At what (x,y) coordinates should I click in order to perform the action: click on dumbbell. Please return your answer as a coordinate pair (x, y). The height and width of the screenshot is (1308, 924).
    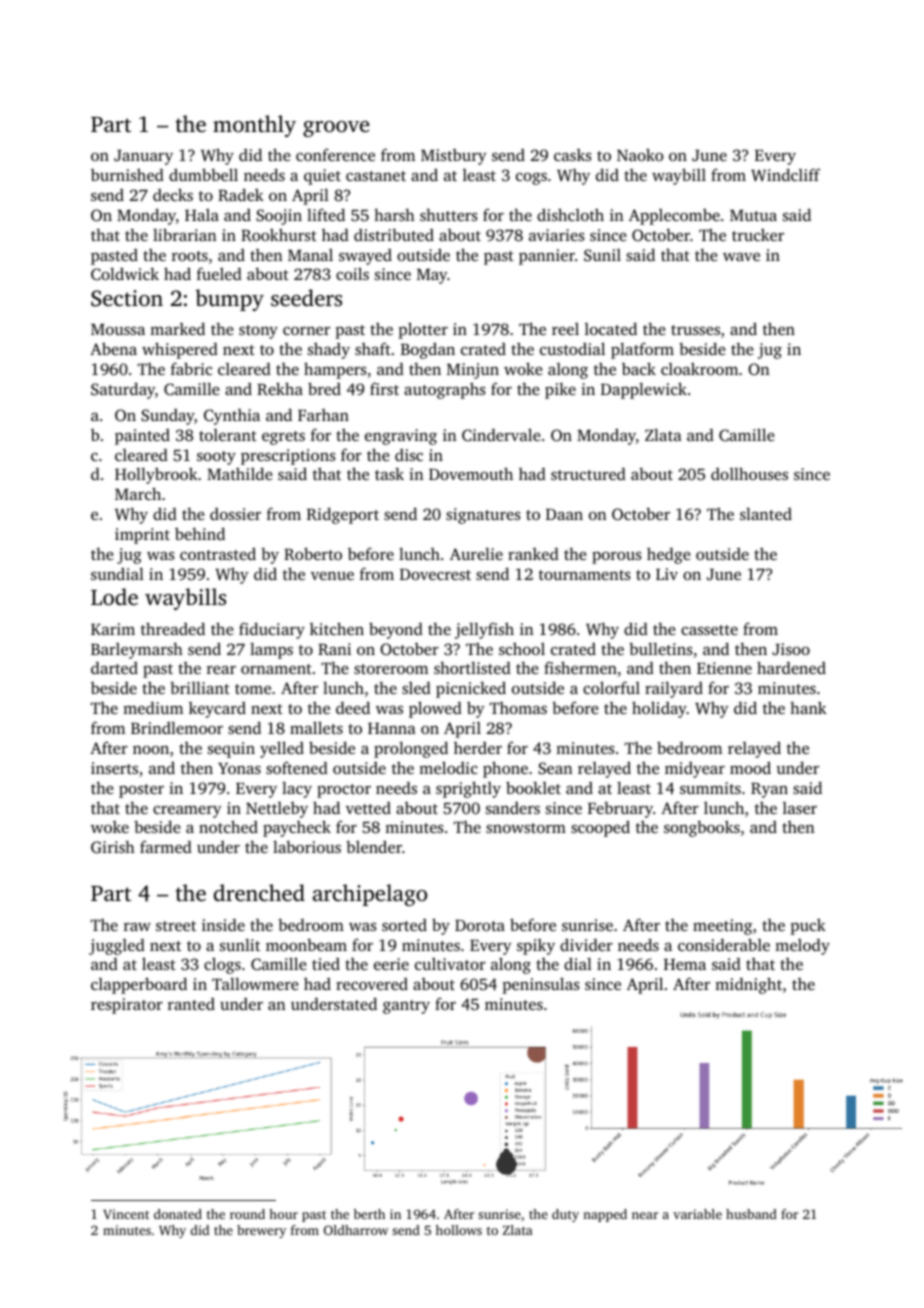
    Looking at the image, I should click on (203, 174).
